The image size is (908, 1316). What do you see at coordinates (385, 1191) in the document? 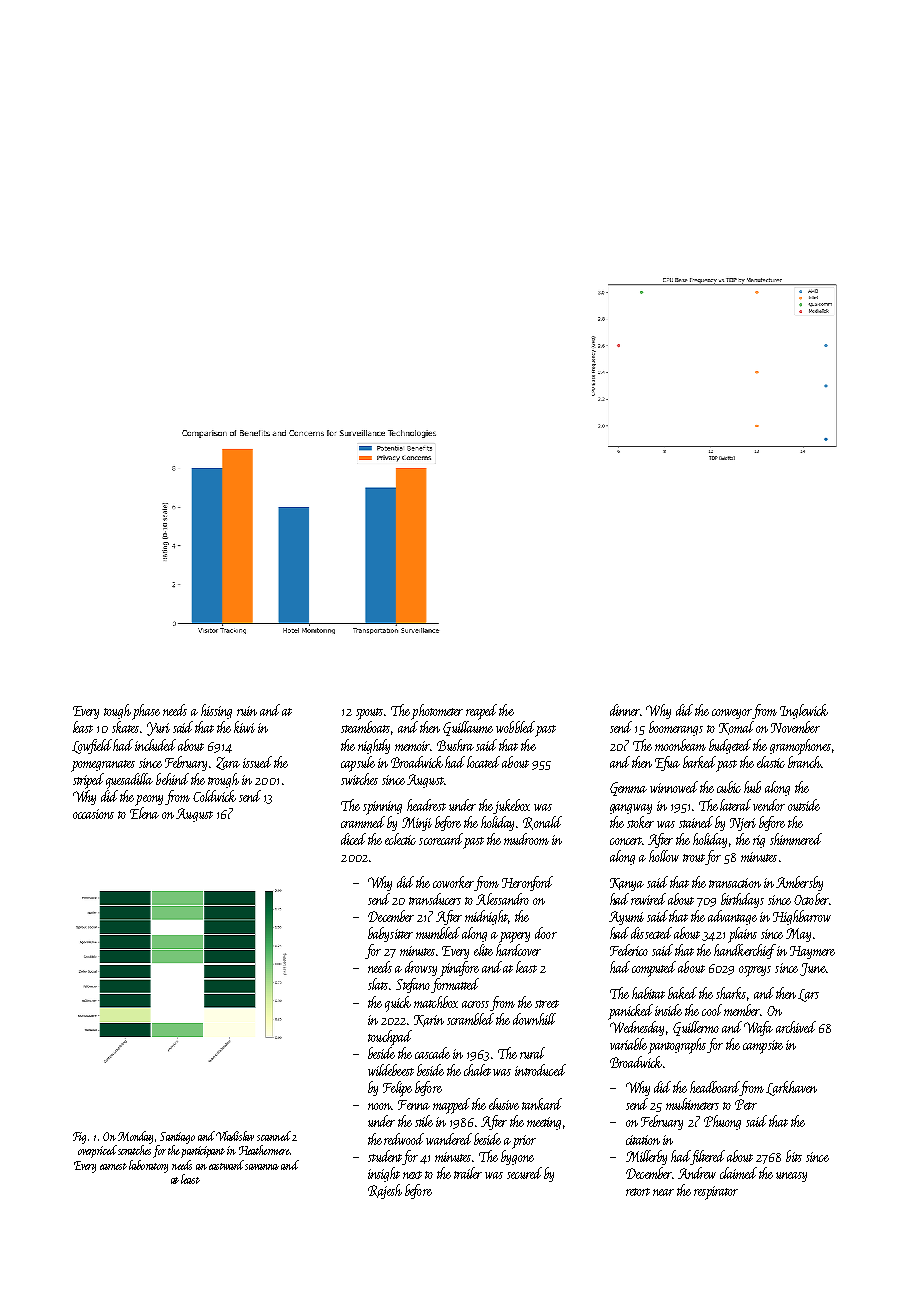
I see `Rajesh` at bounding box center [385, 1191].
